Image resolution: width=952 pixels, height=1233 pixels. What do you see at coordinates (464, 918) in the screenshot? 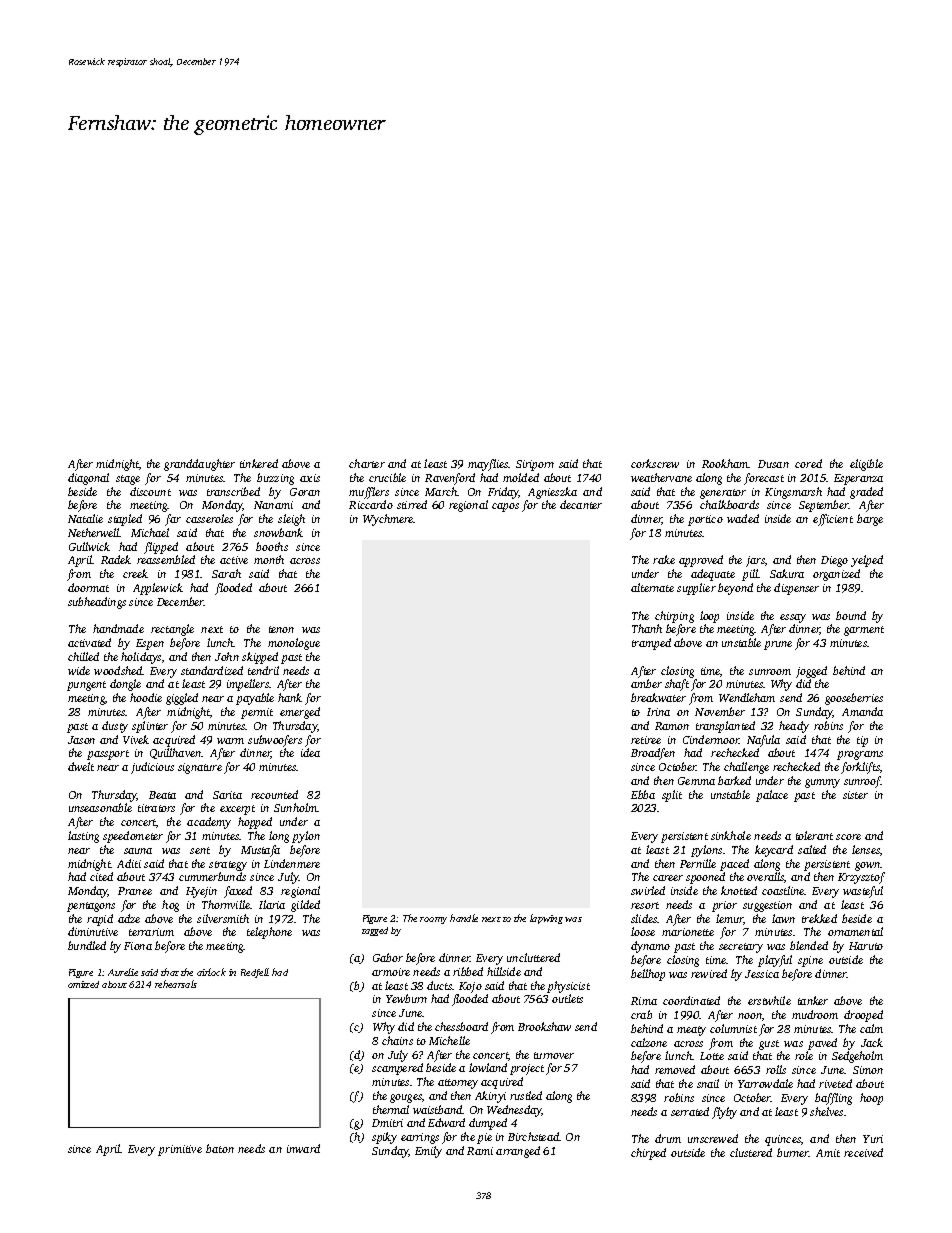
I see `handle` at bounding box center [464, 918].
